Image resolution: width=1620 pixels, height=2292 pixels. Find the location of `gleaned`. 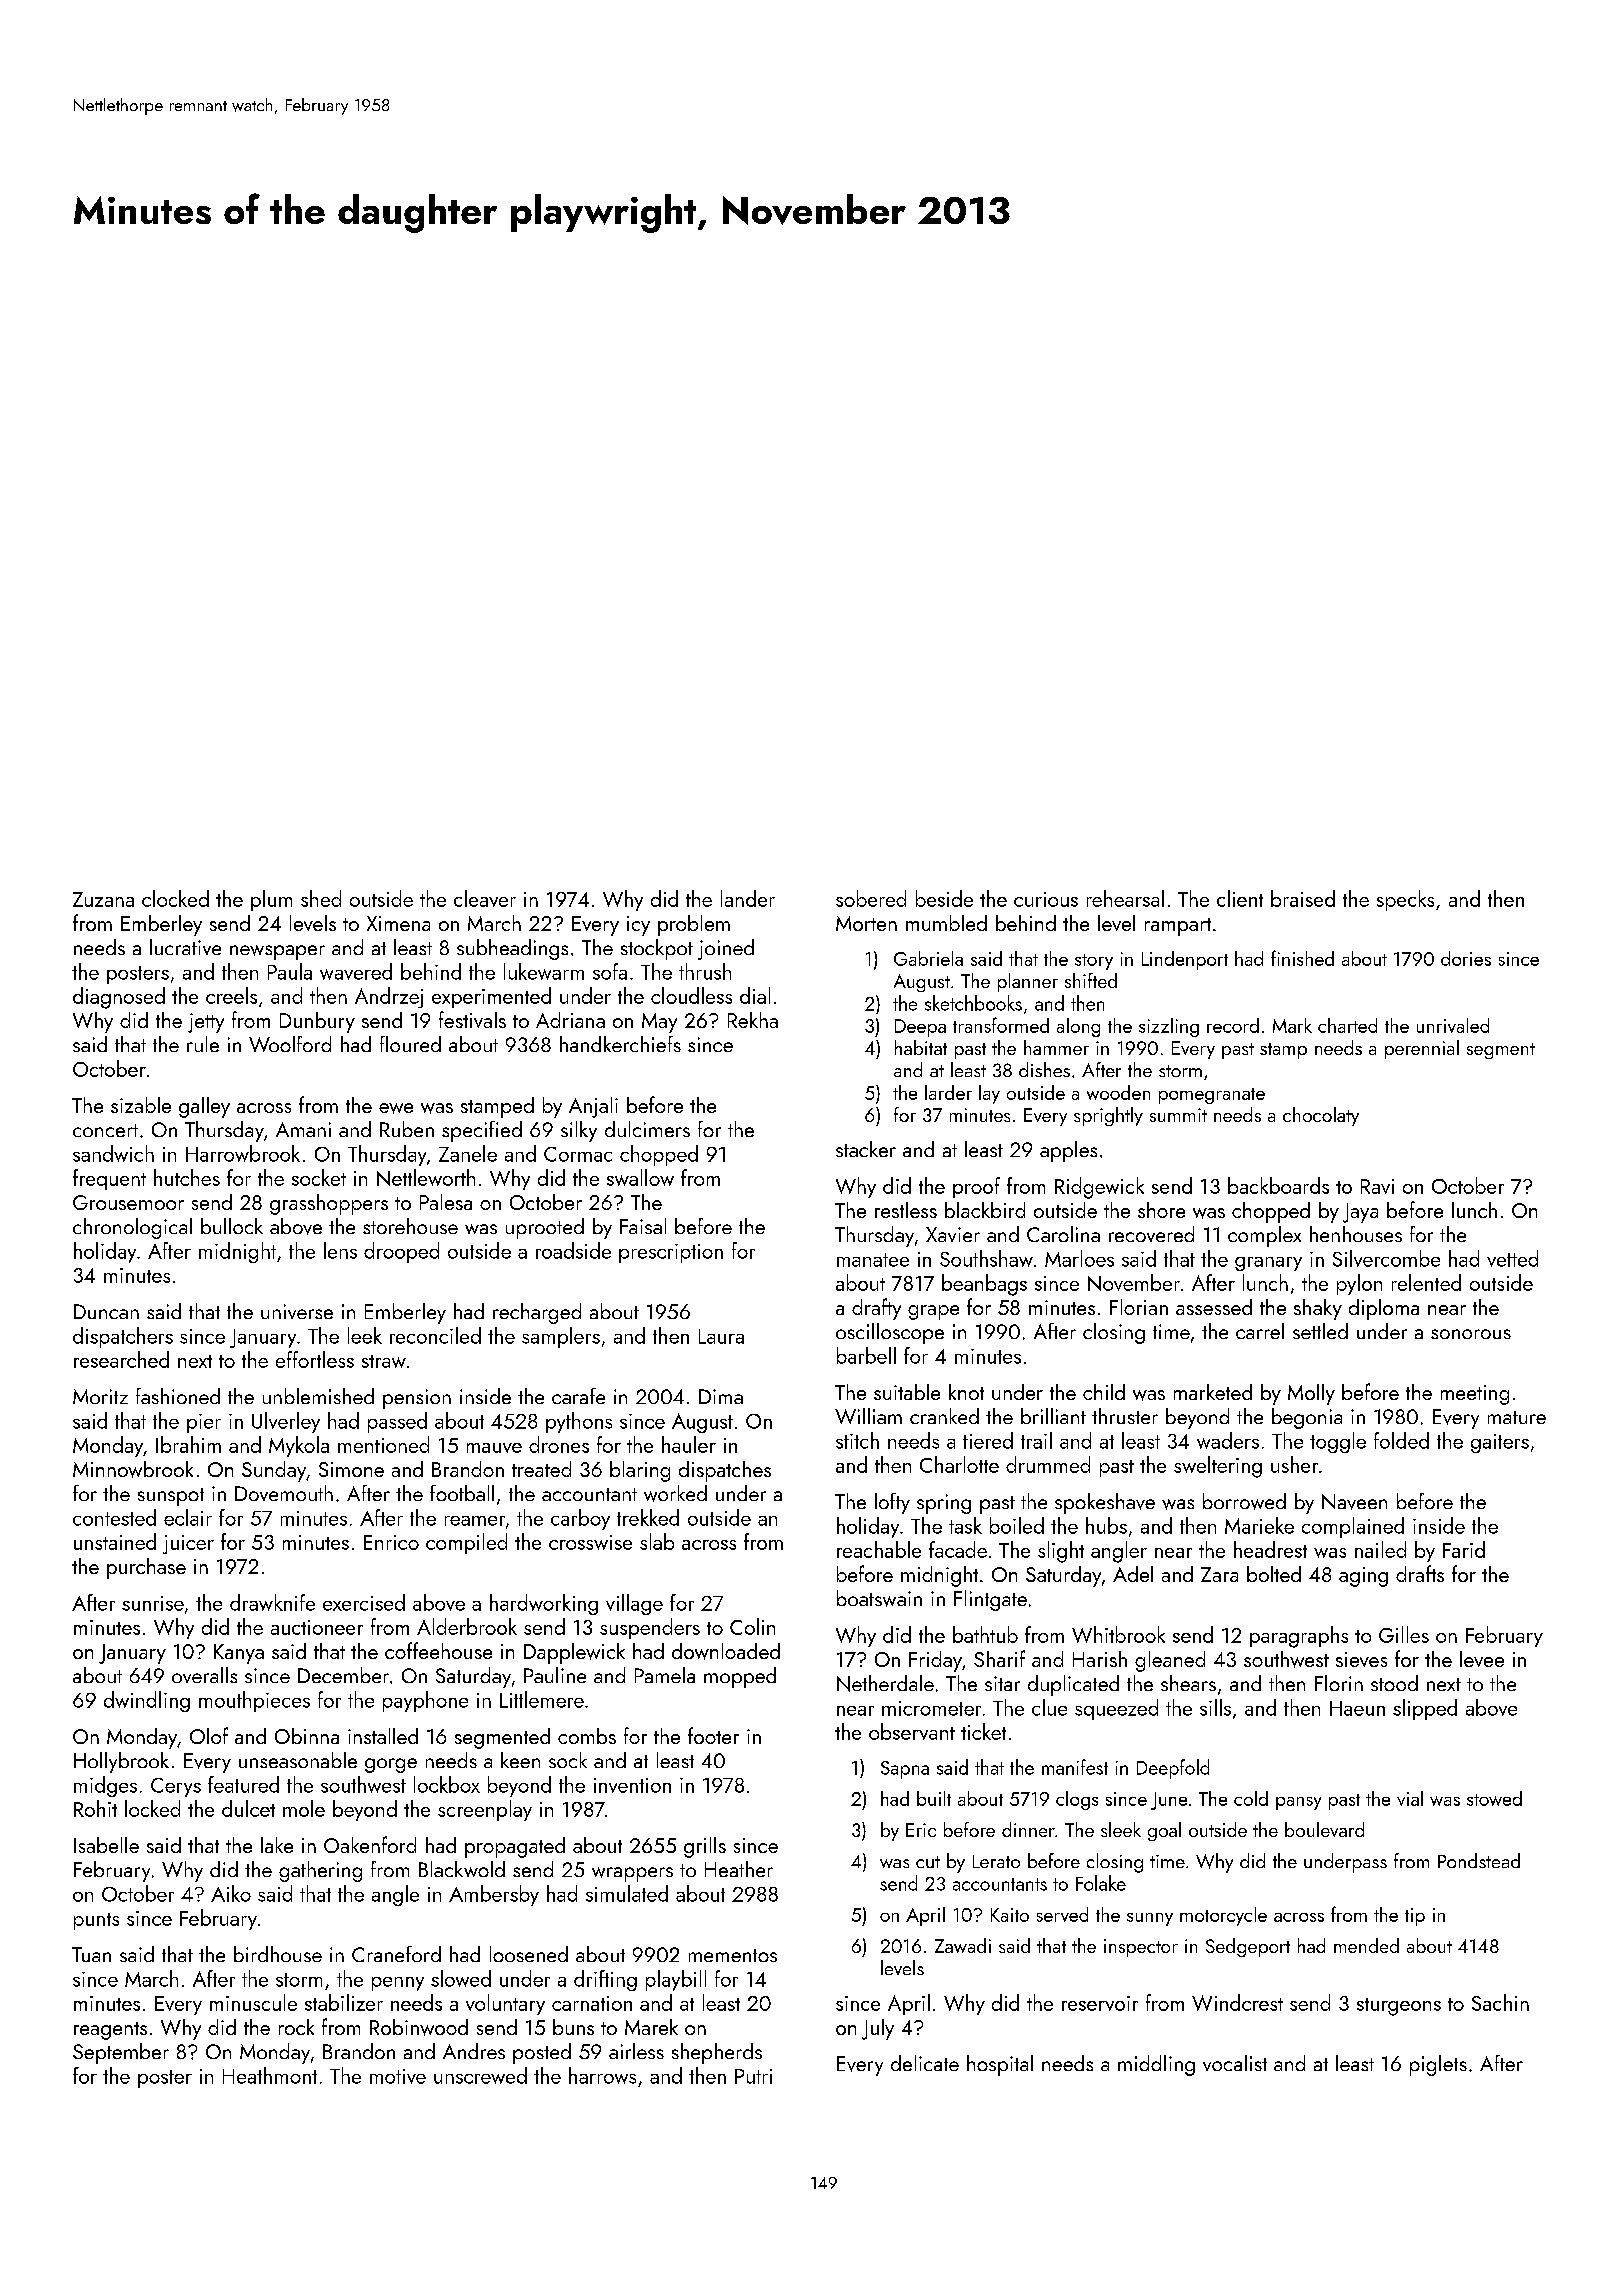

gleaned is located at coordinates (1170, 1661).
